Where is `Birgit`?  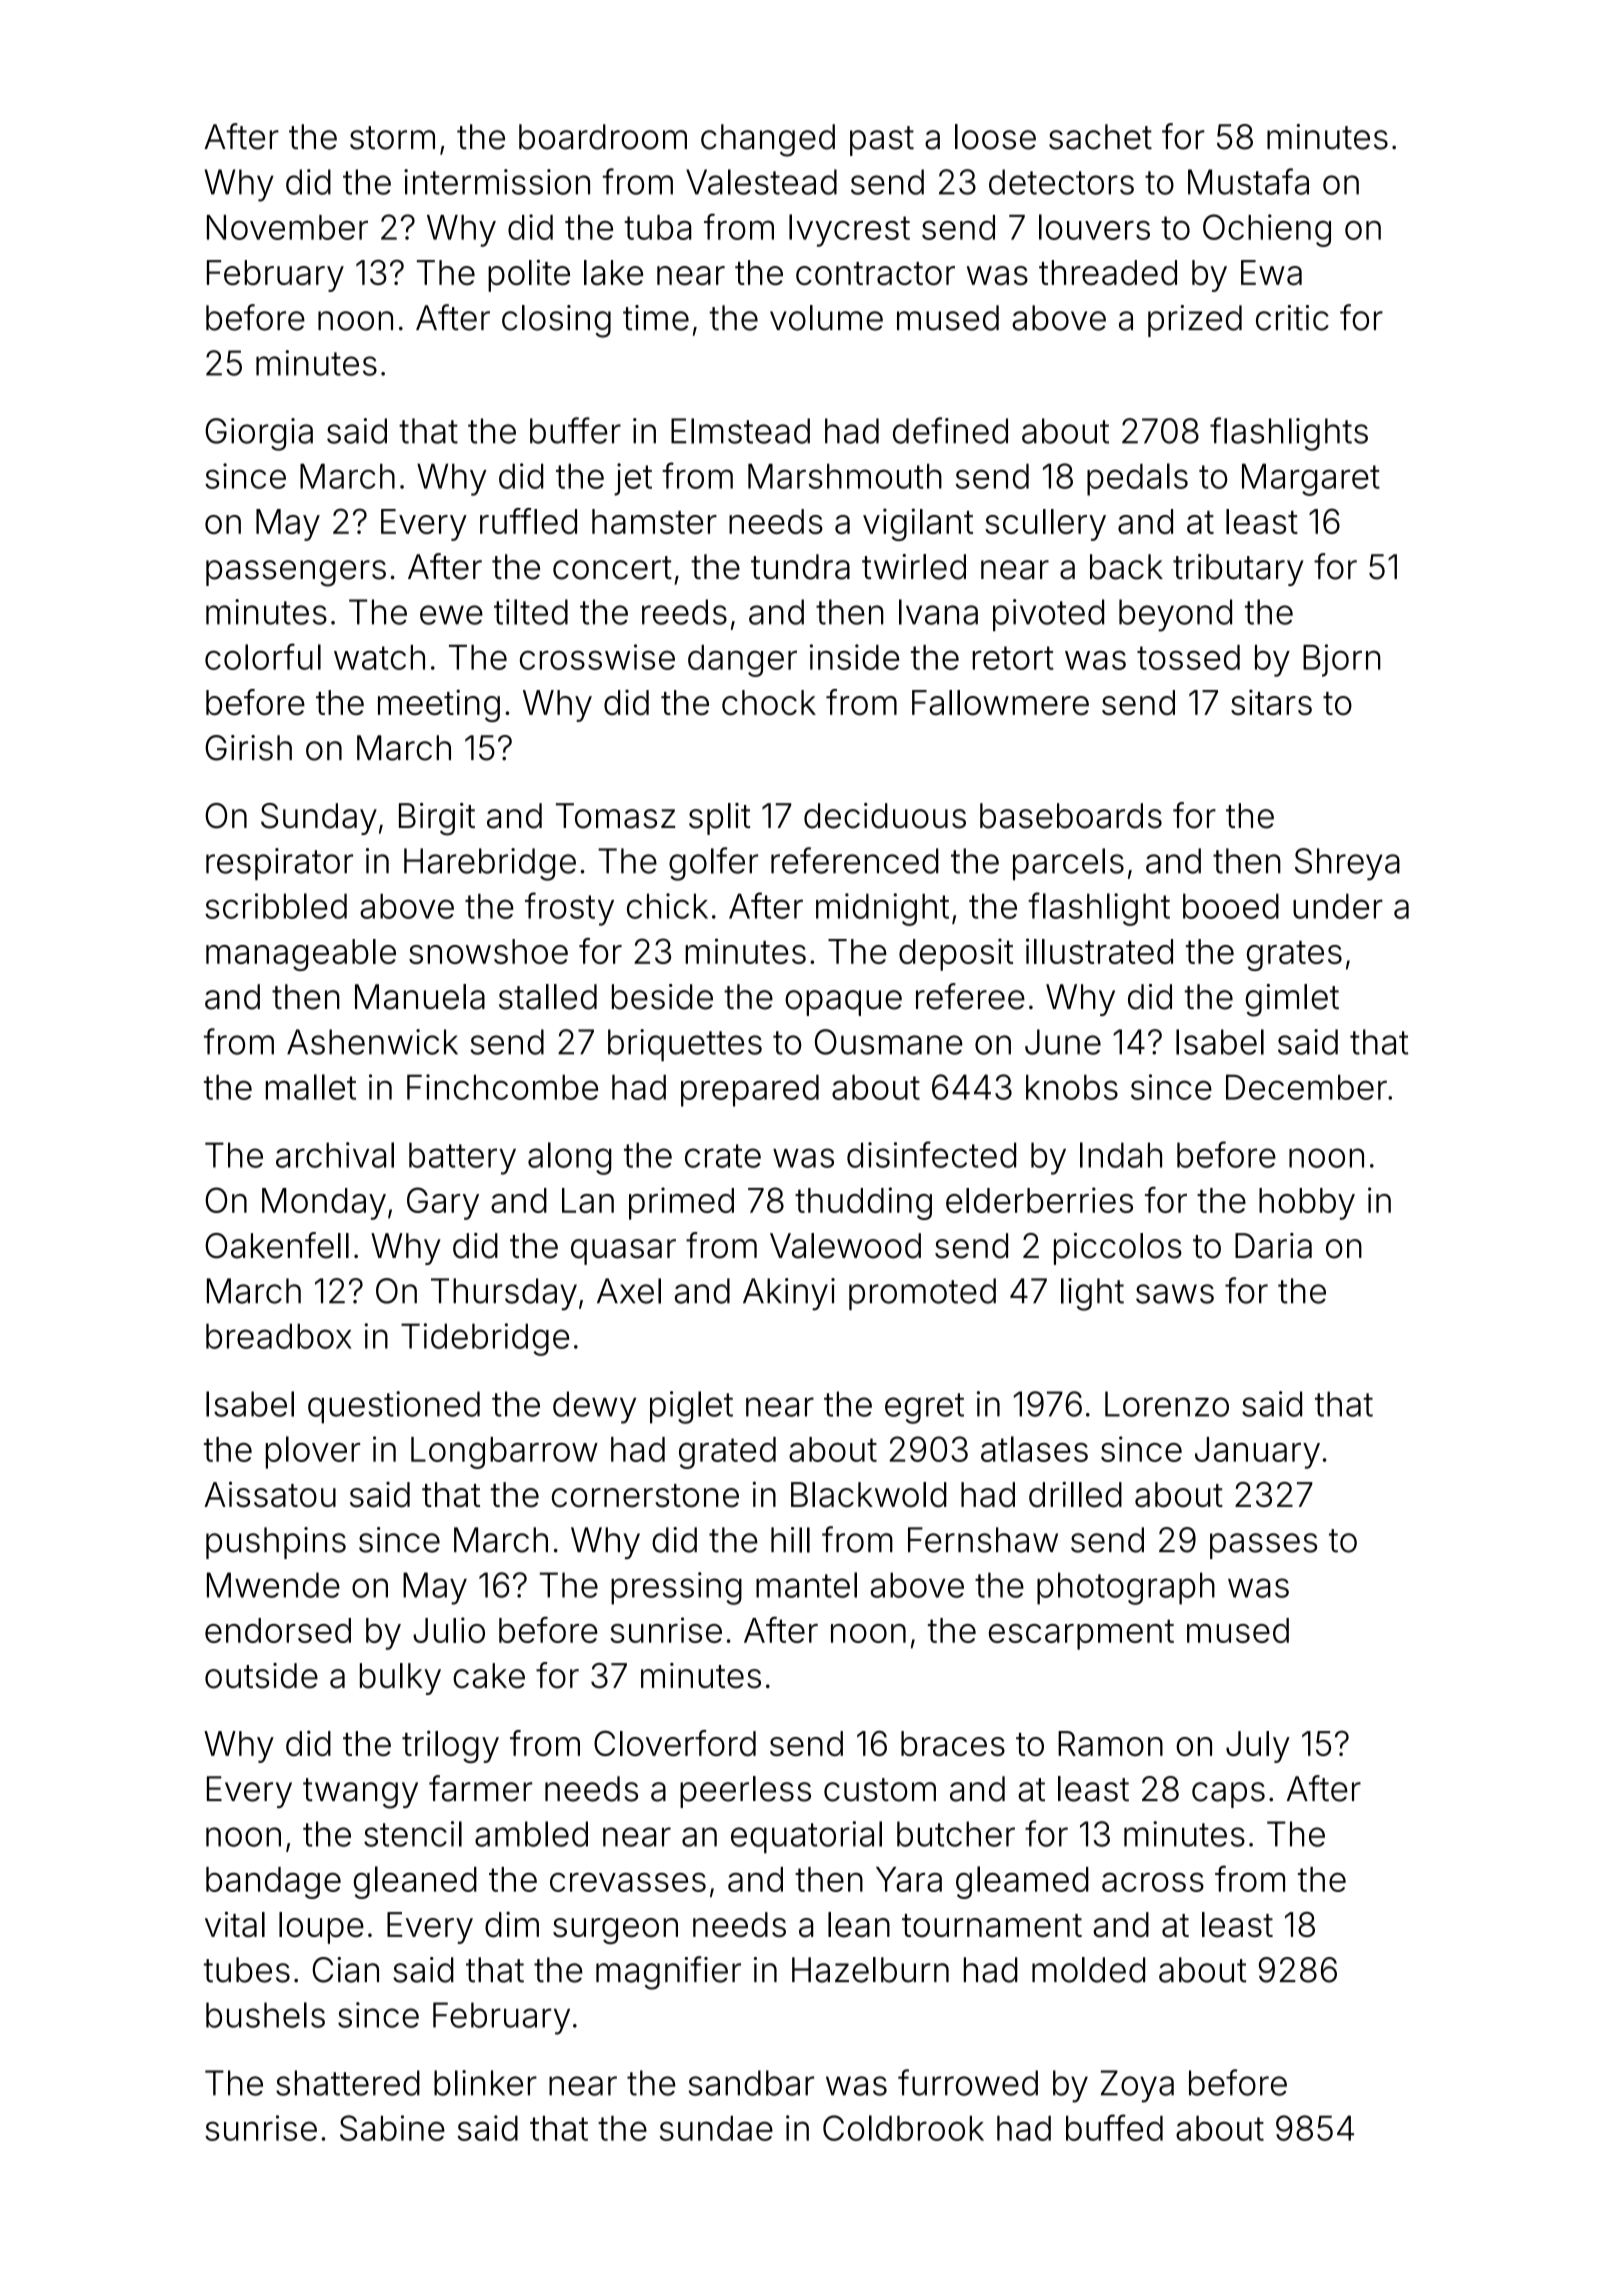
Birgit is located at coordinates (437, 819).
